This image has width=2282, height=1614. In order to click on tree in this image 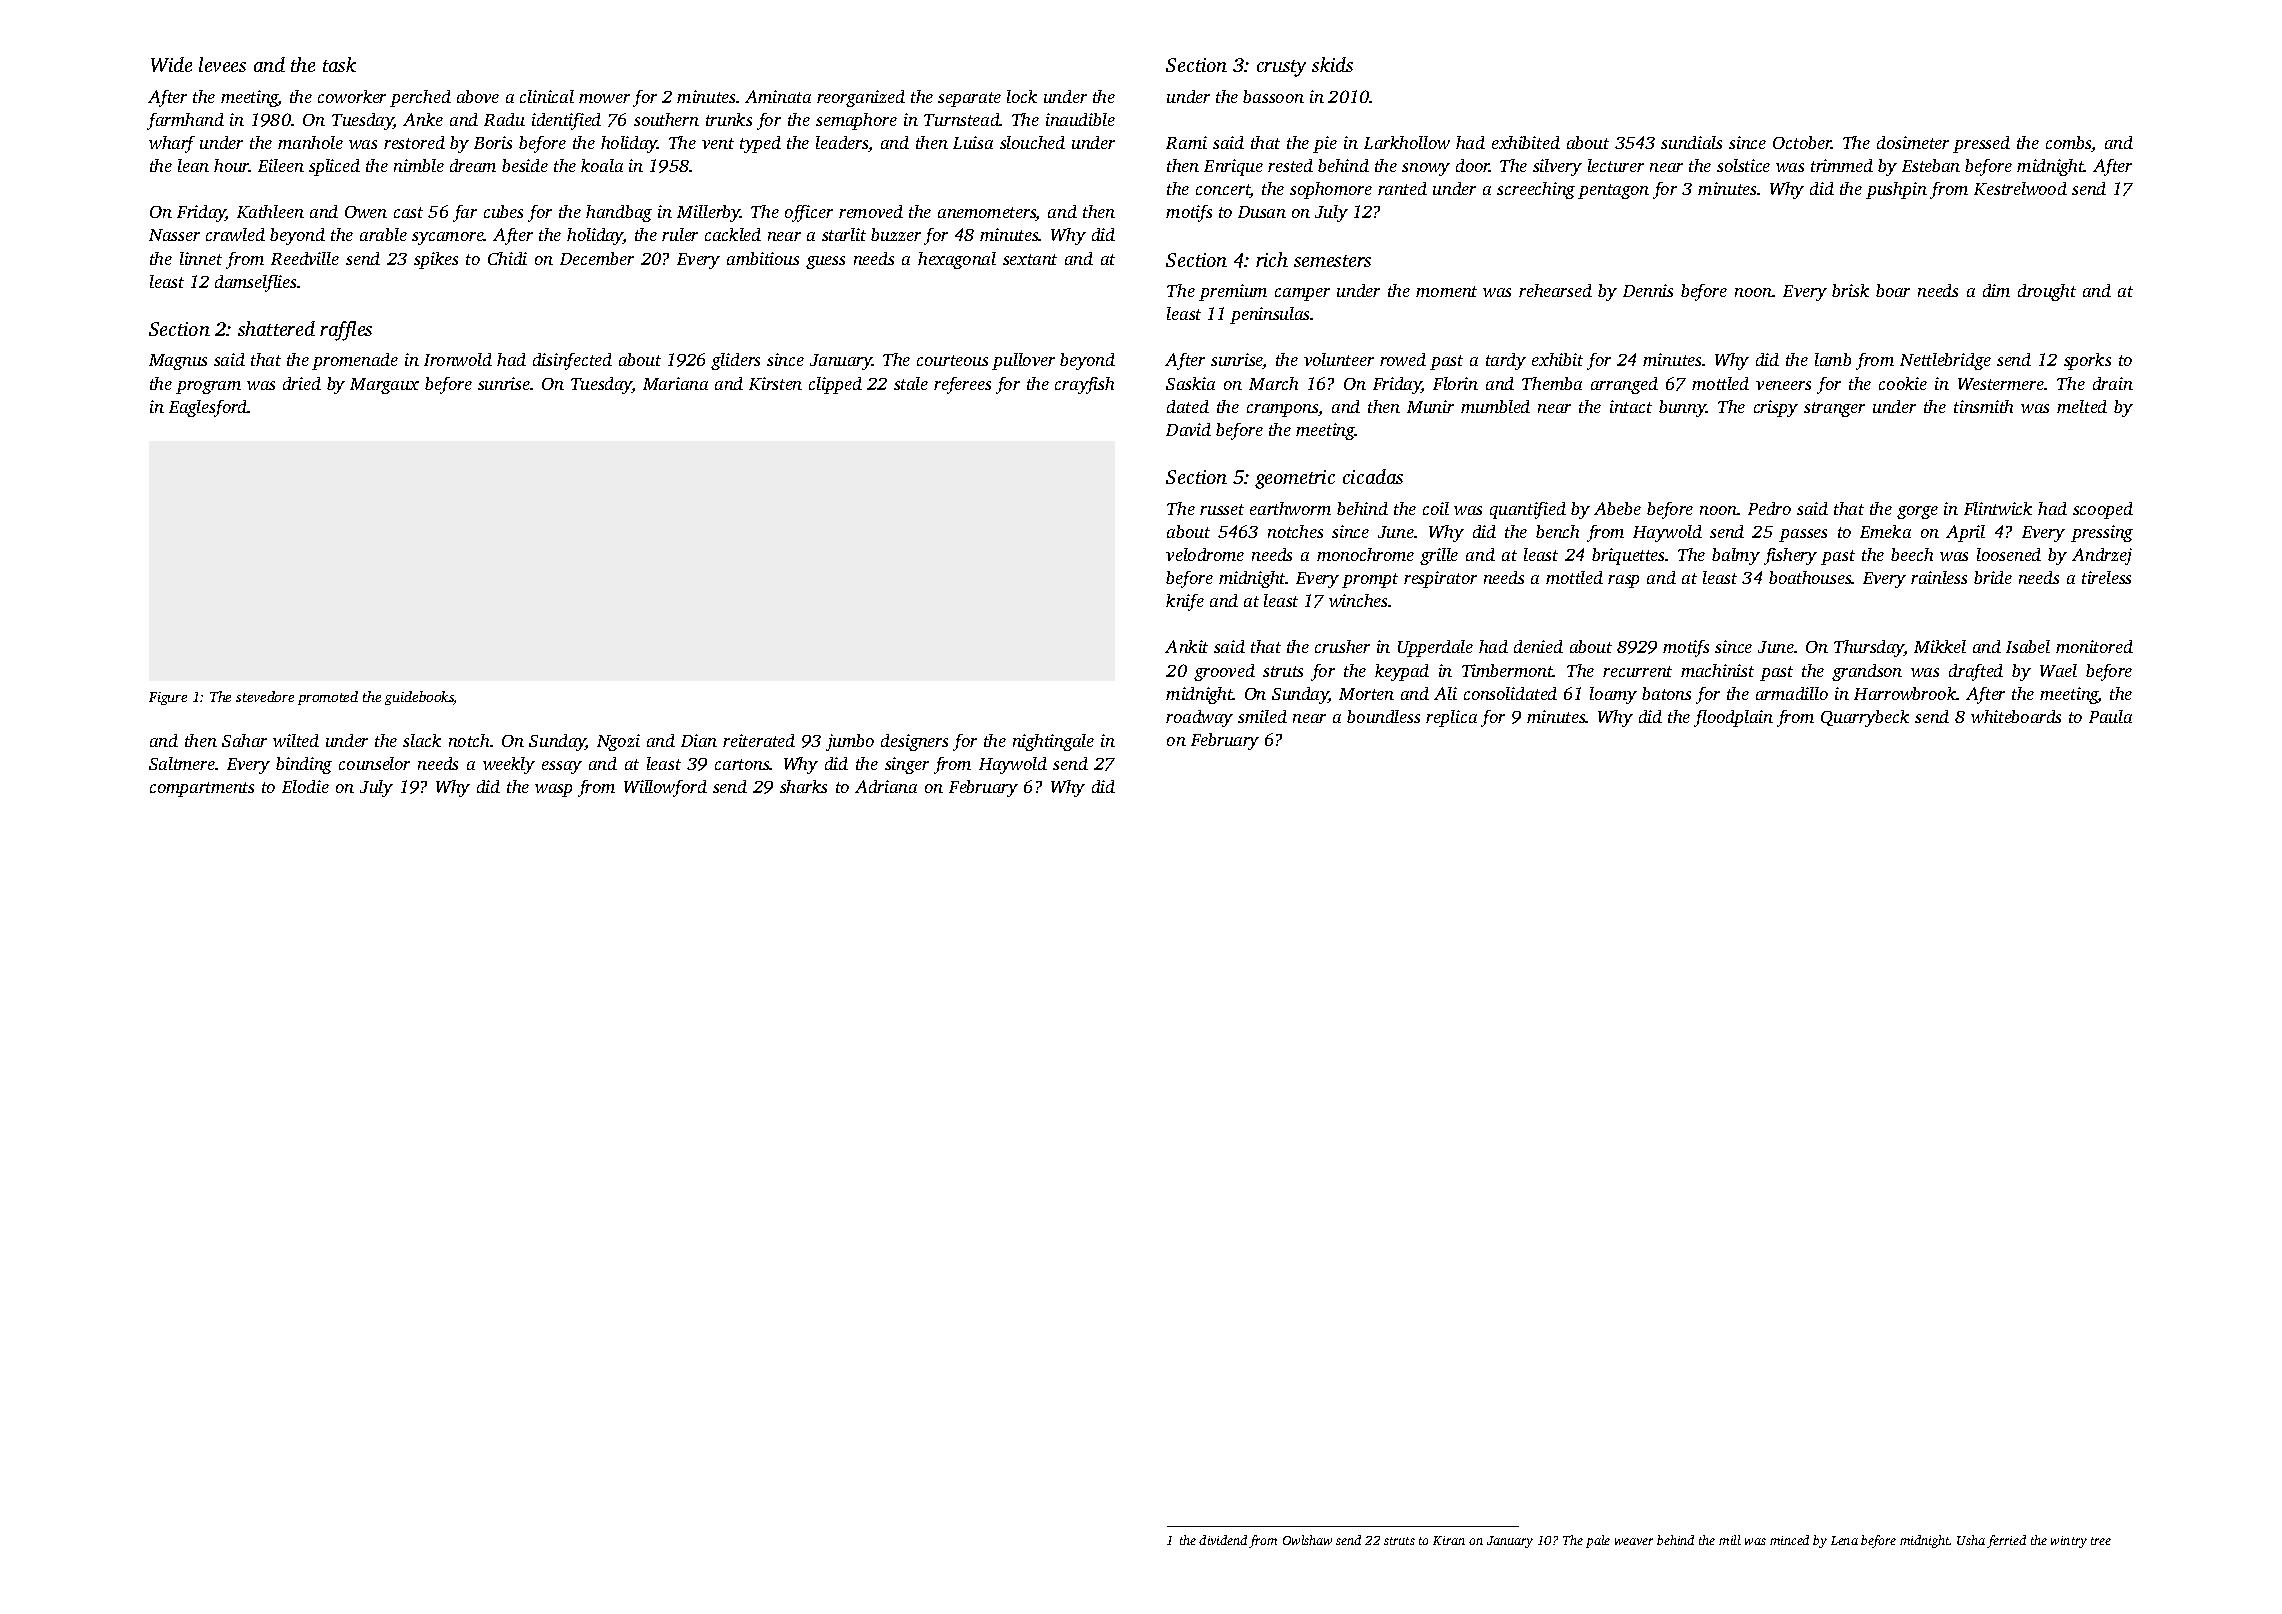, I will do `click(2101, 1541)`.
